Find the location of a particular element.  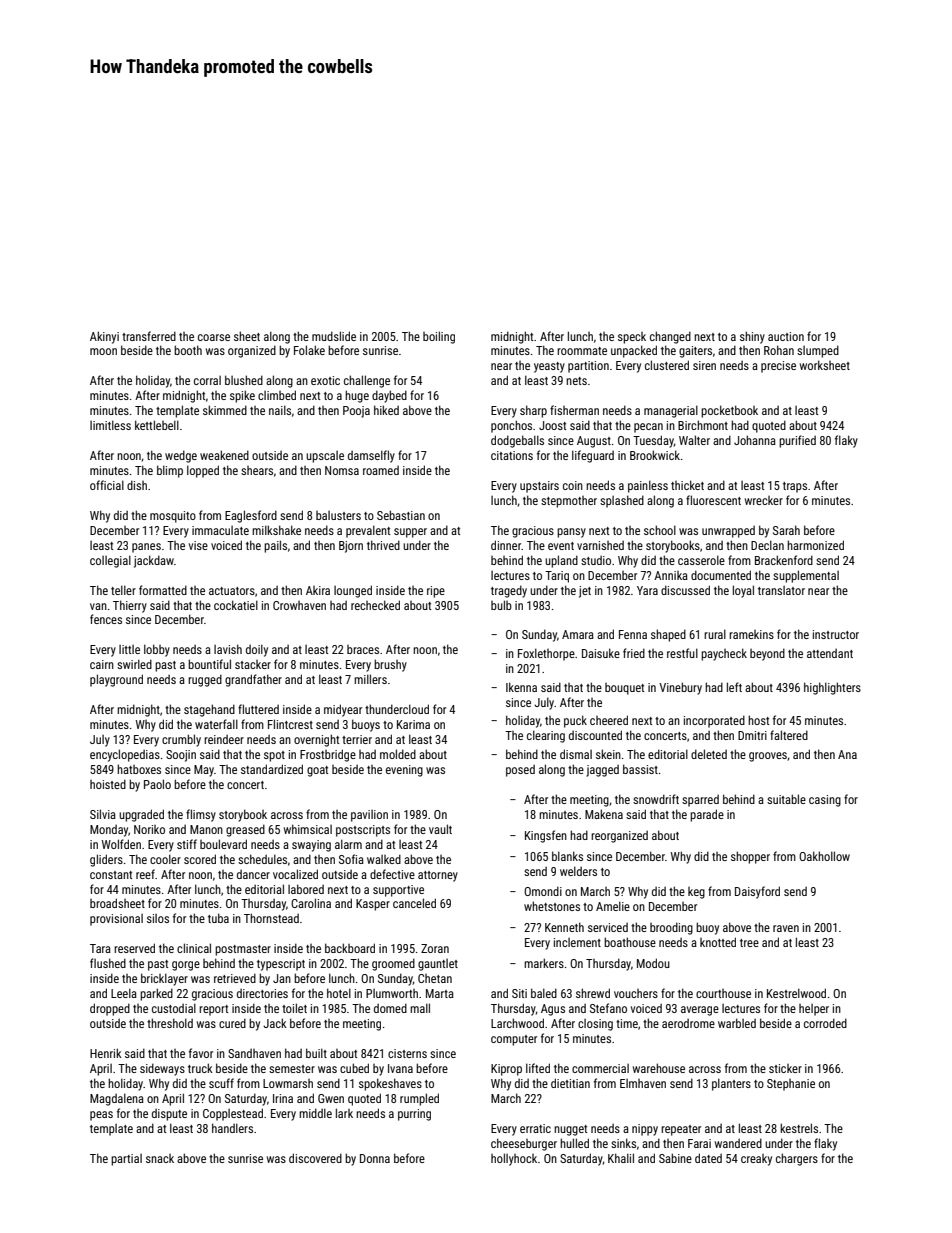

Walter is located at coordinates (694, 440).
